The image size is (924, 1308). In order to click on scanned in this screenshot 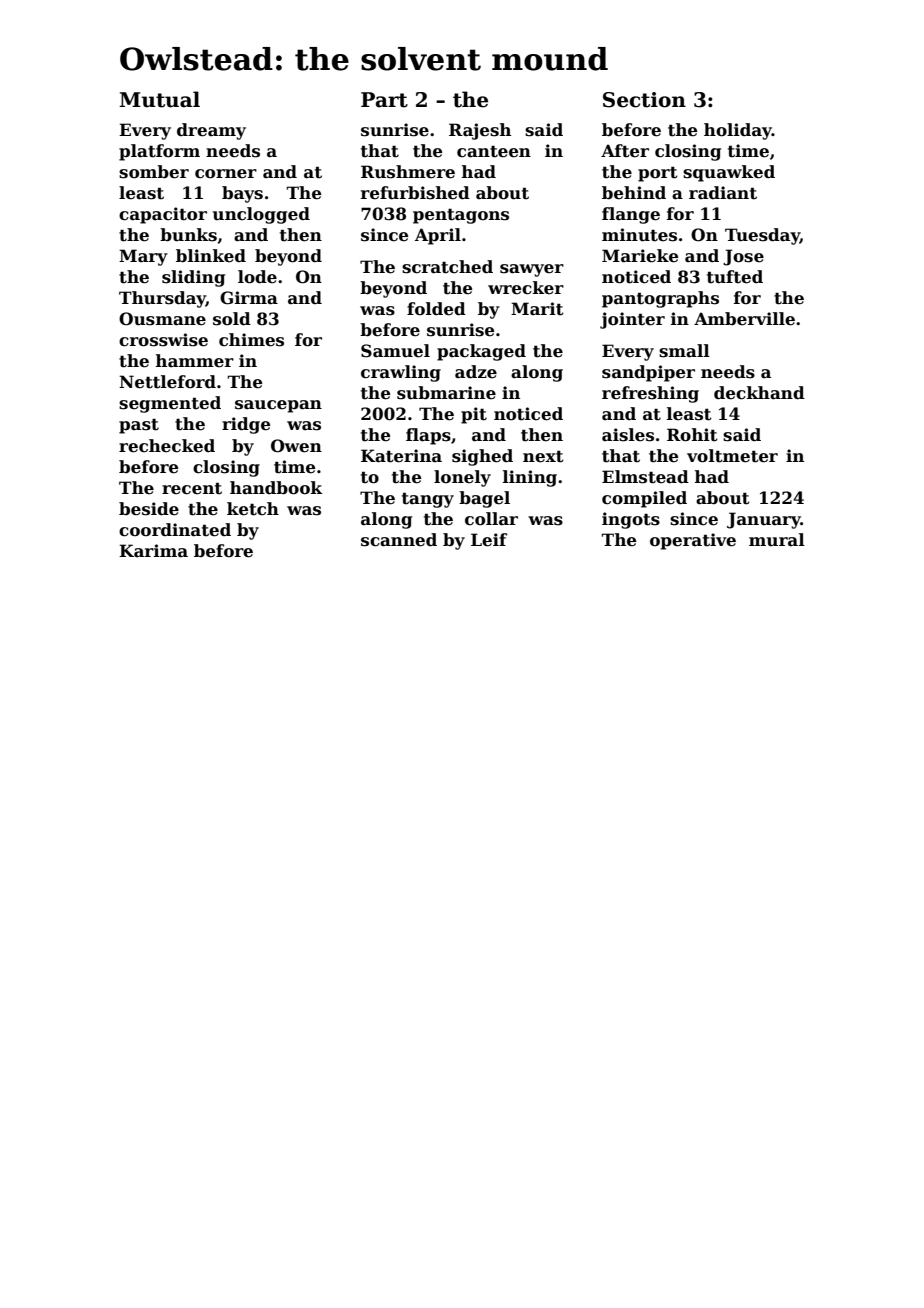, I will do `click(399, 540)`.
